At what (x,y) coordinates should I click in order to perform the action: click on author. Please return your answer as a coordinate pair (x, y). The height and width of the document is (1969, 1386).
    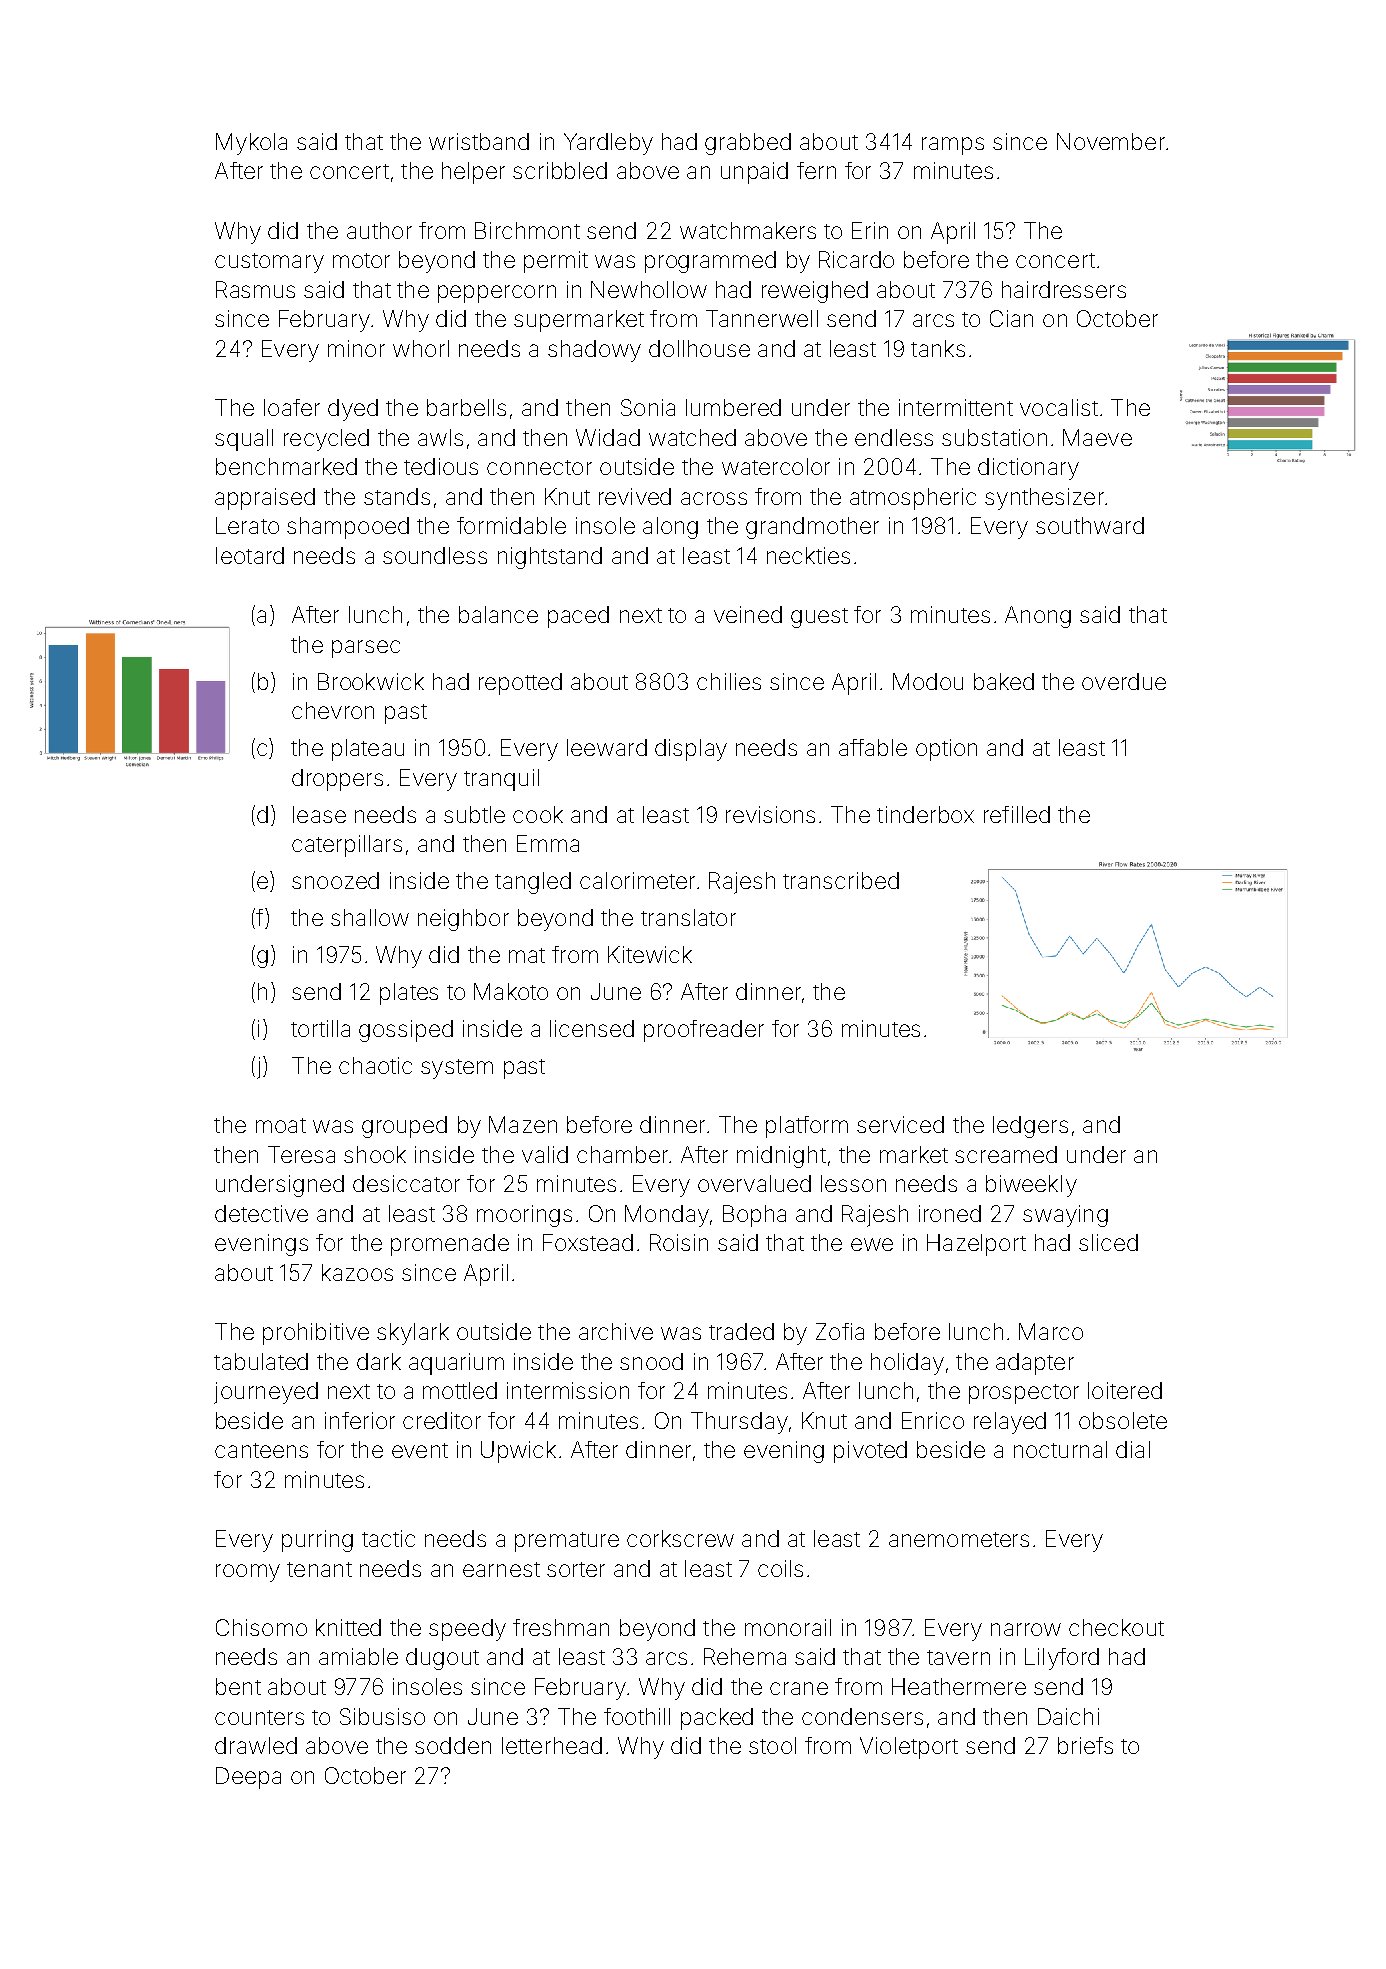
    Looking at the image, I should click on (379, 230).
